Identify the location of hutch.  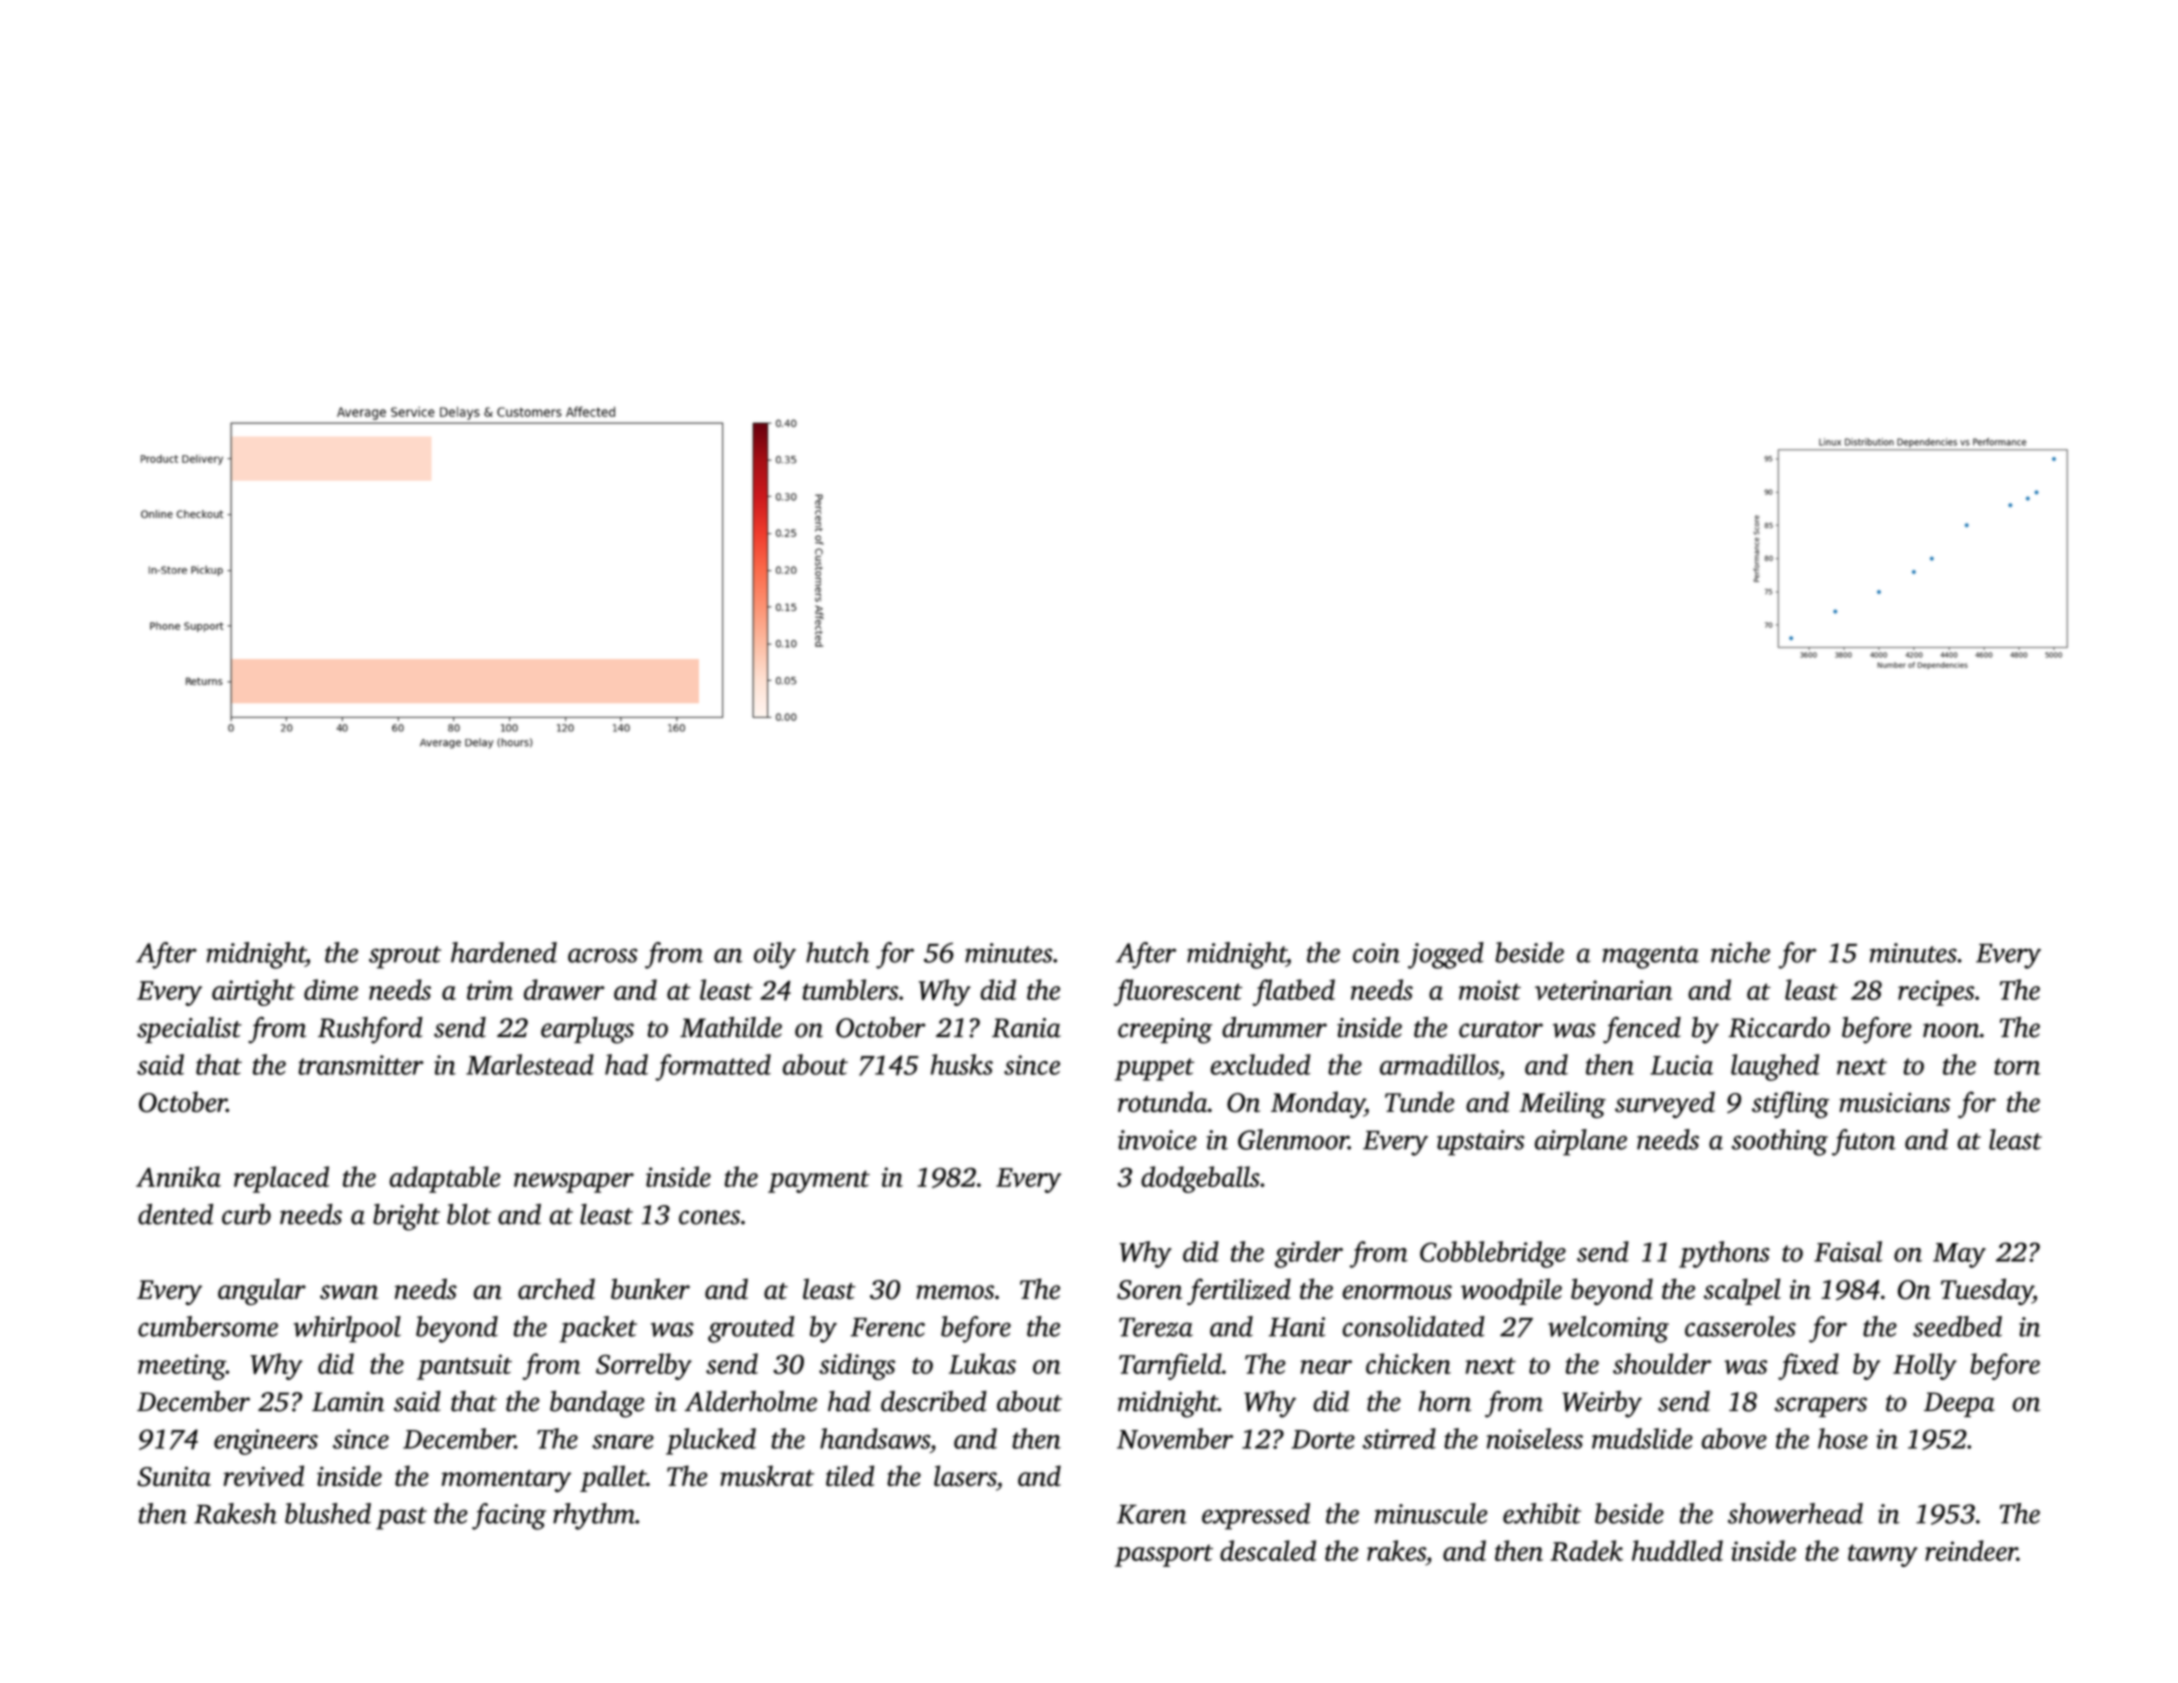
(837, 952).
